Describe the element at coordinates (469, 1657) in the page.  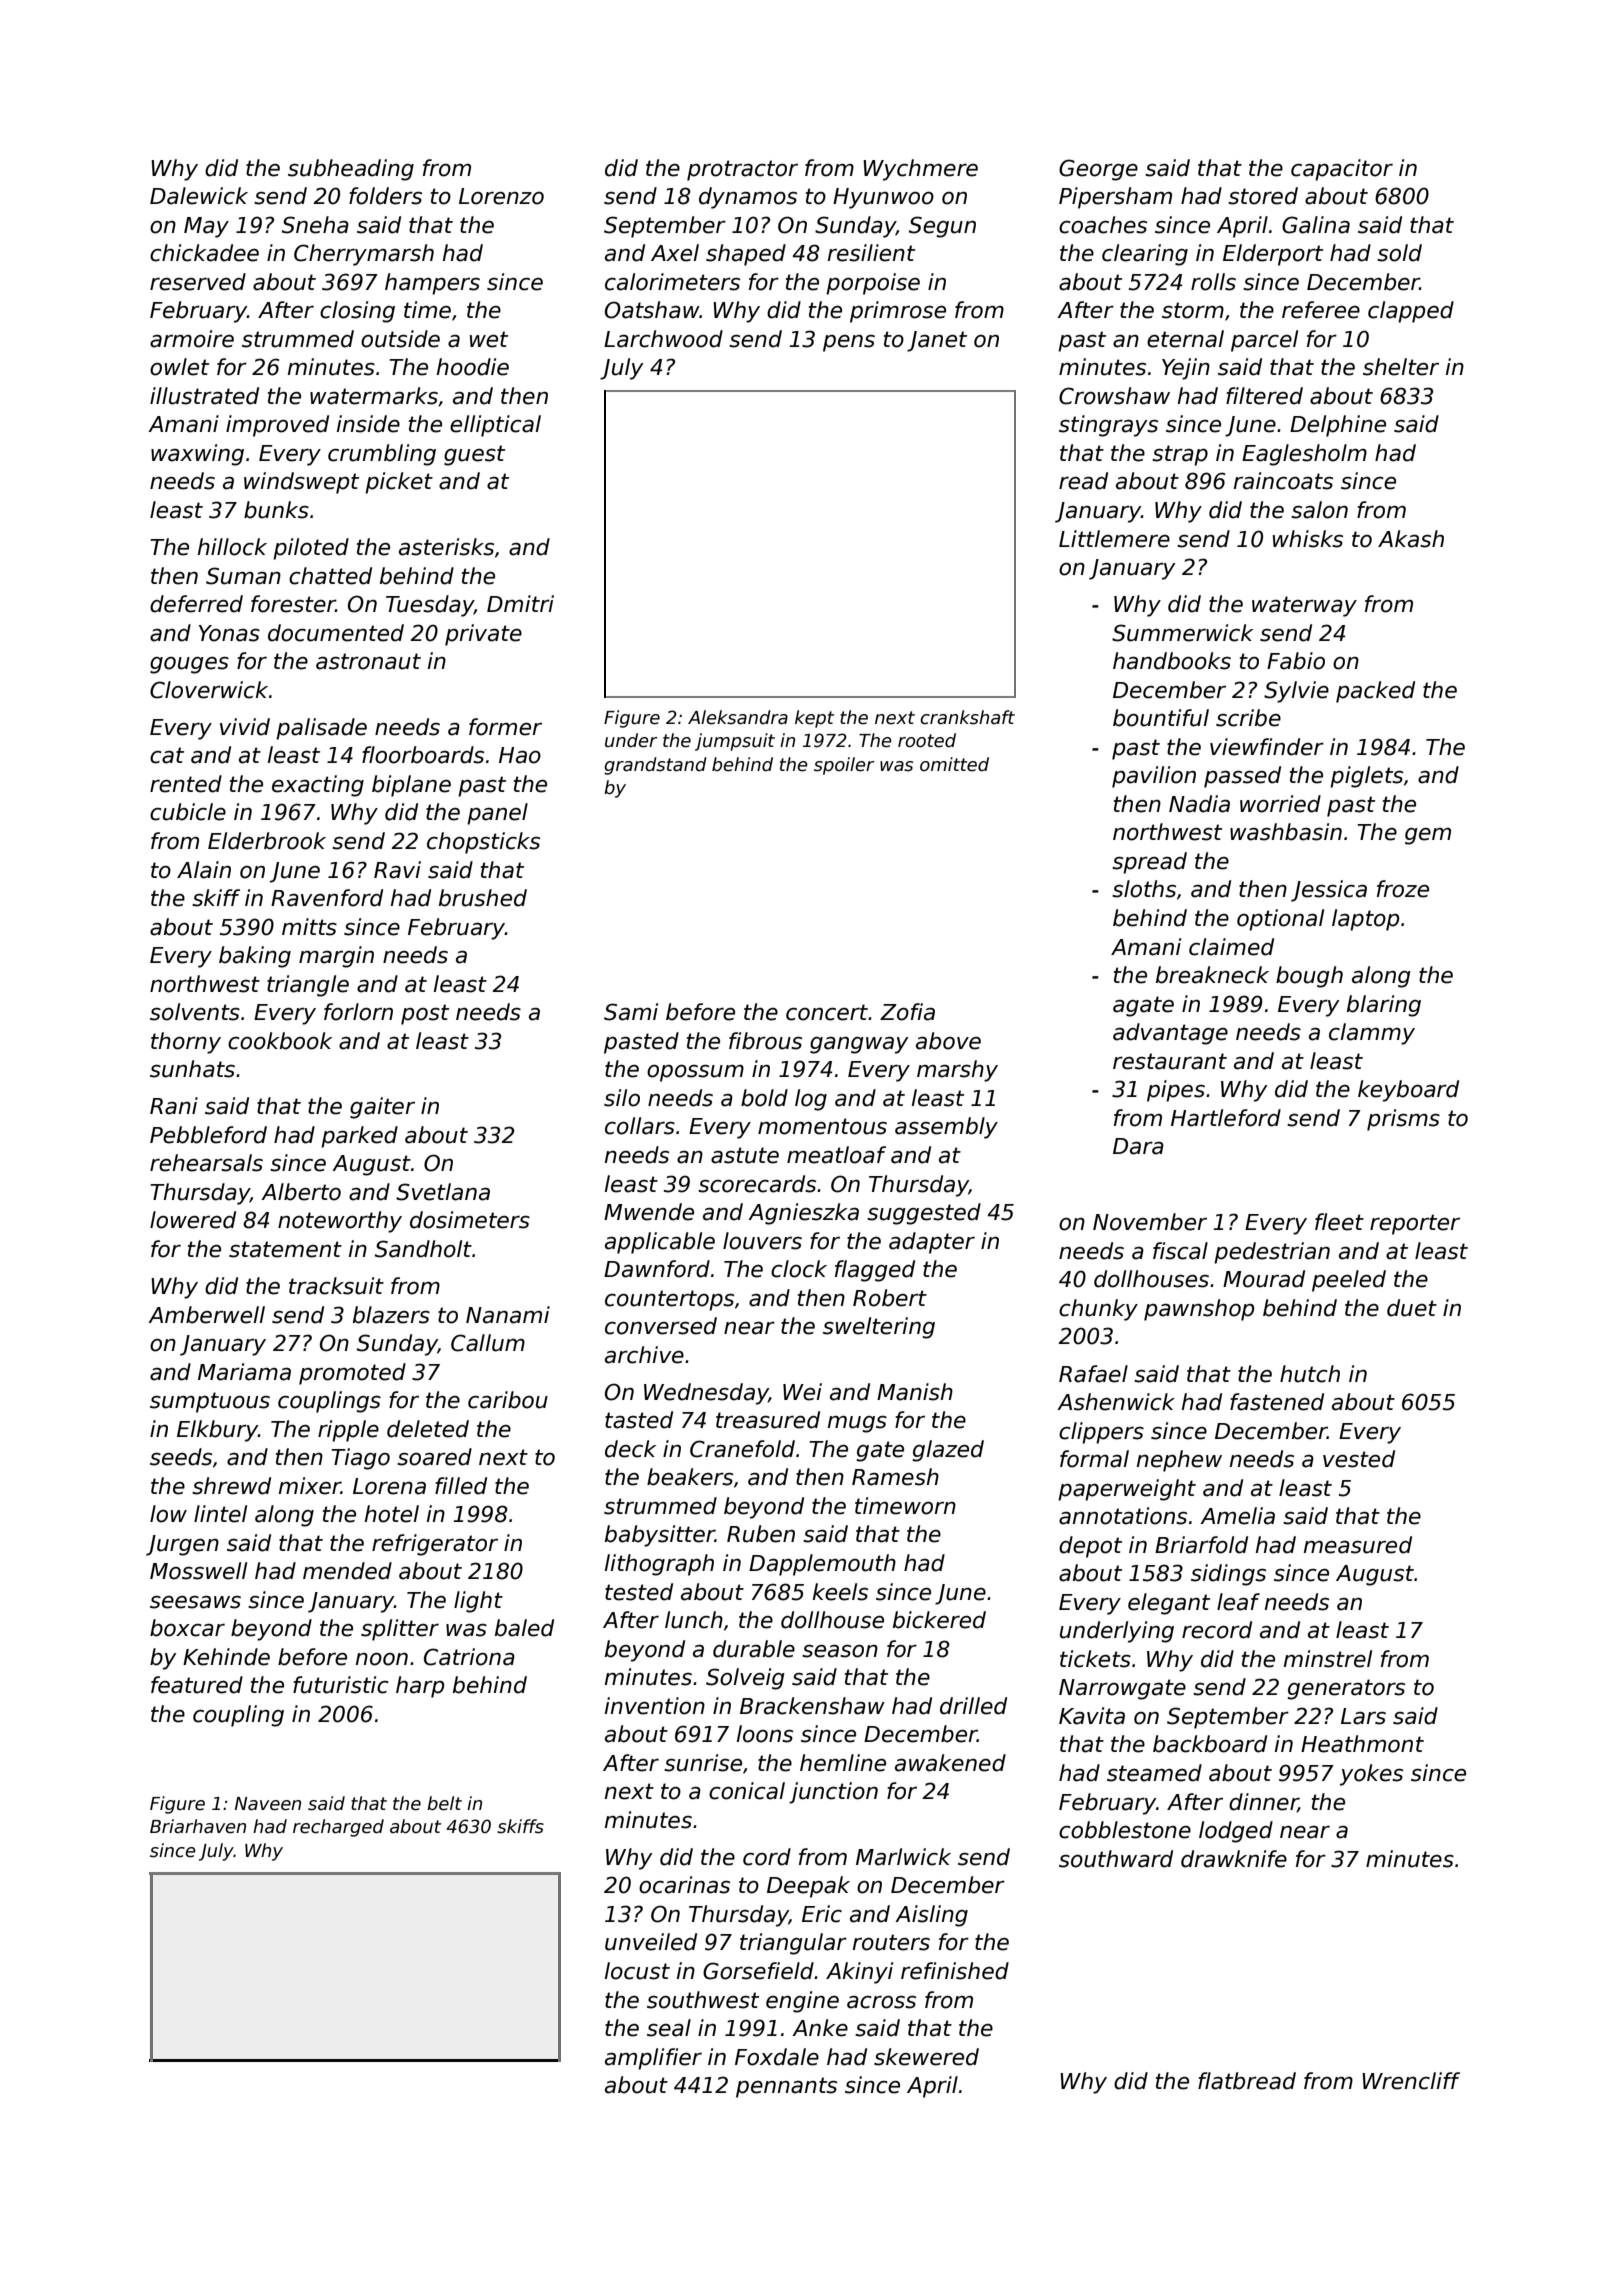
I see `Catriona` at that location.
